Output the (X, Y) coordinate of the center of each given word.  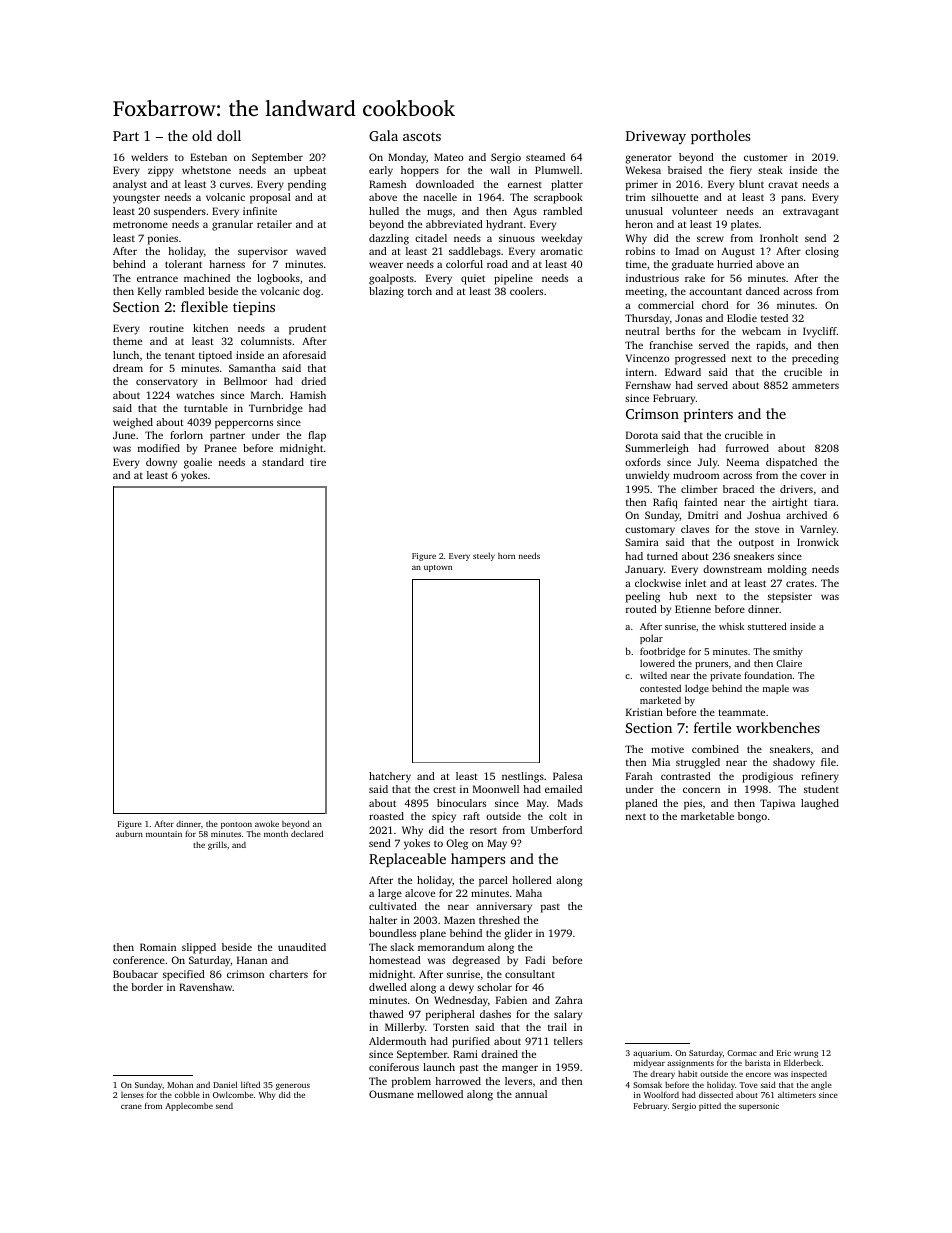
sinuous (517, 238)
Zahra (569, 1000)
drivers (796, 489)
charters (288, 974)
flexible (204, 306)
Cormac (742, 1053)
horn (506, 555)
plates (745, 225)
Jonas (688, 318)
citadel (431, 238)
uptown (438, 568)
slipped (199, 948)
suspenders (180, 212)
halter (383, 920)
